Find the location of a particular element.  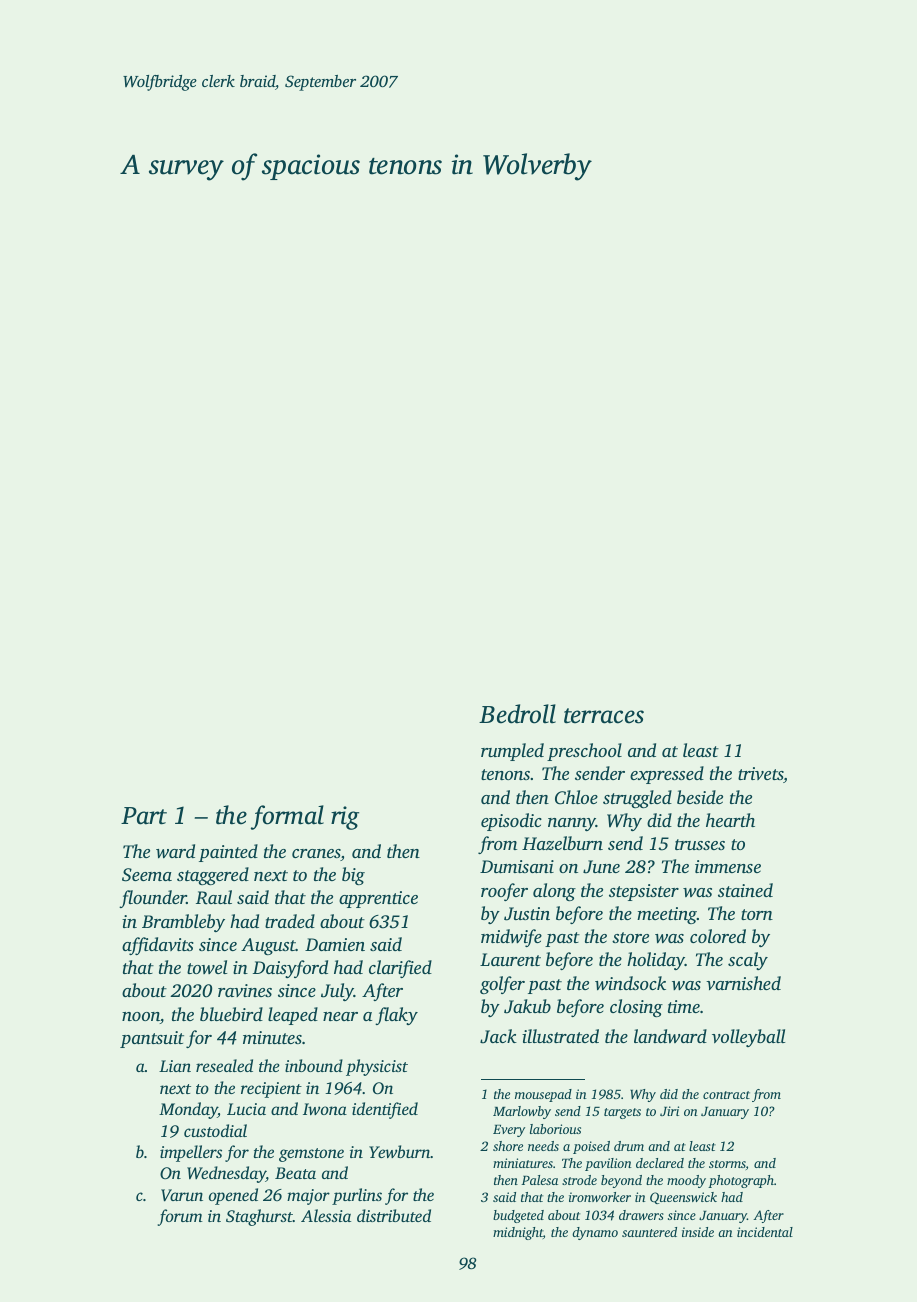

Jakub is located at coordinates (527, 1006).
